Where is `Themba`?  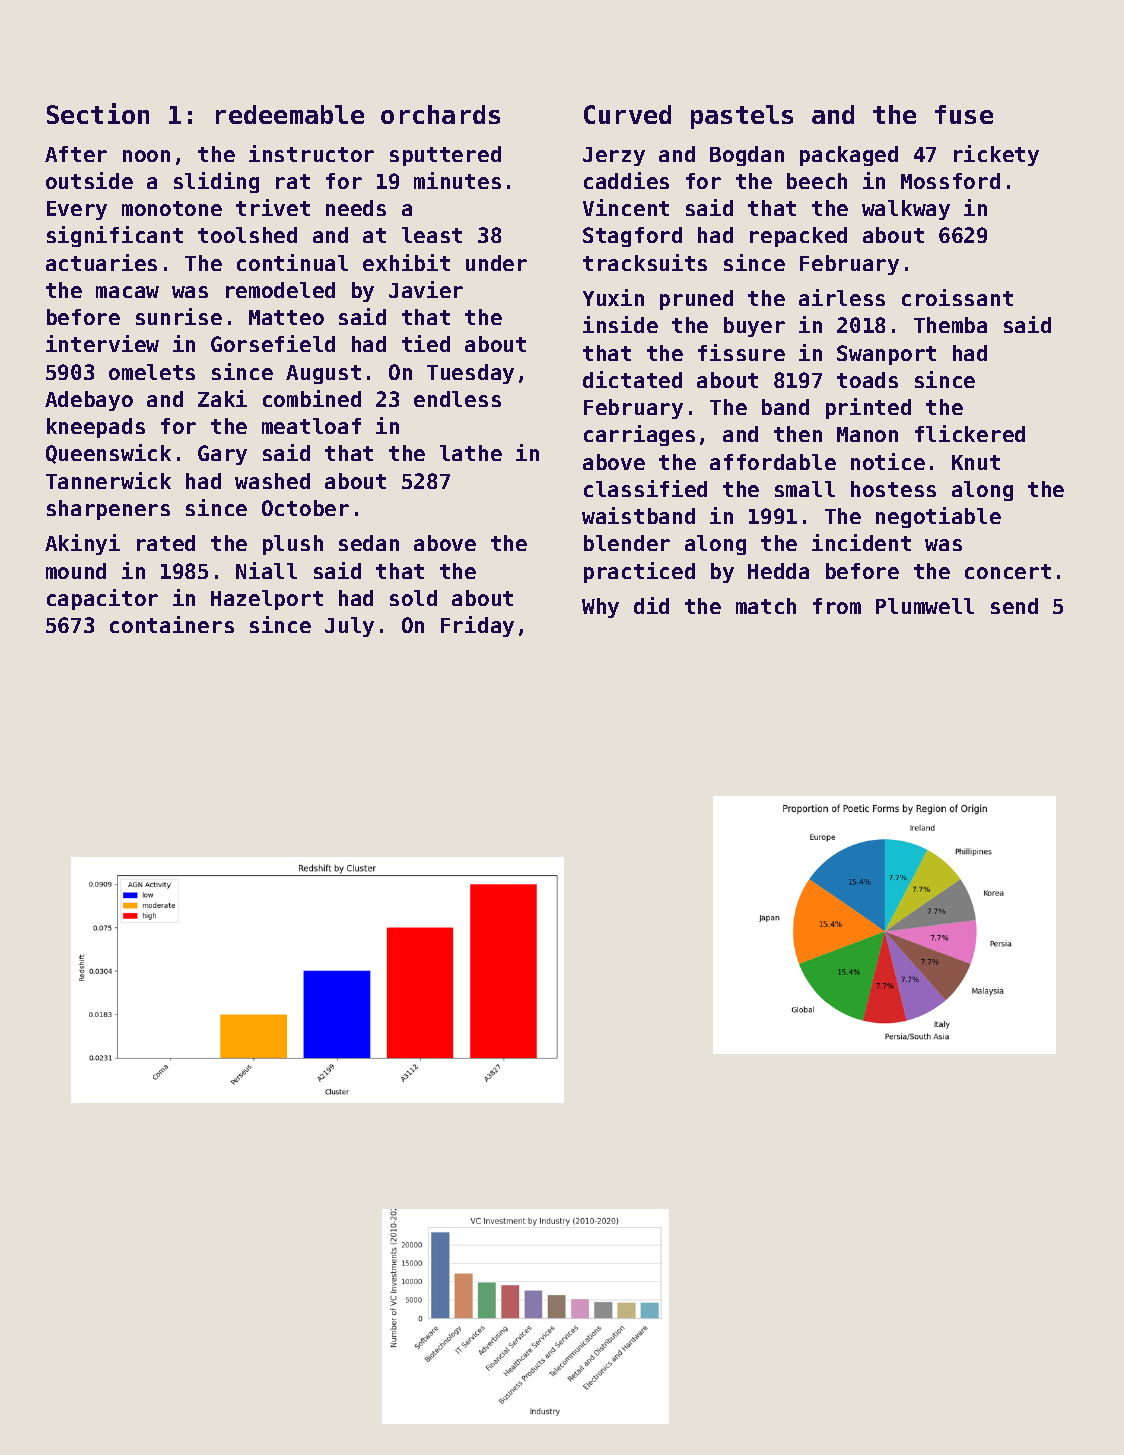 Themba is located at coordinates (950, 325).
